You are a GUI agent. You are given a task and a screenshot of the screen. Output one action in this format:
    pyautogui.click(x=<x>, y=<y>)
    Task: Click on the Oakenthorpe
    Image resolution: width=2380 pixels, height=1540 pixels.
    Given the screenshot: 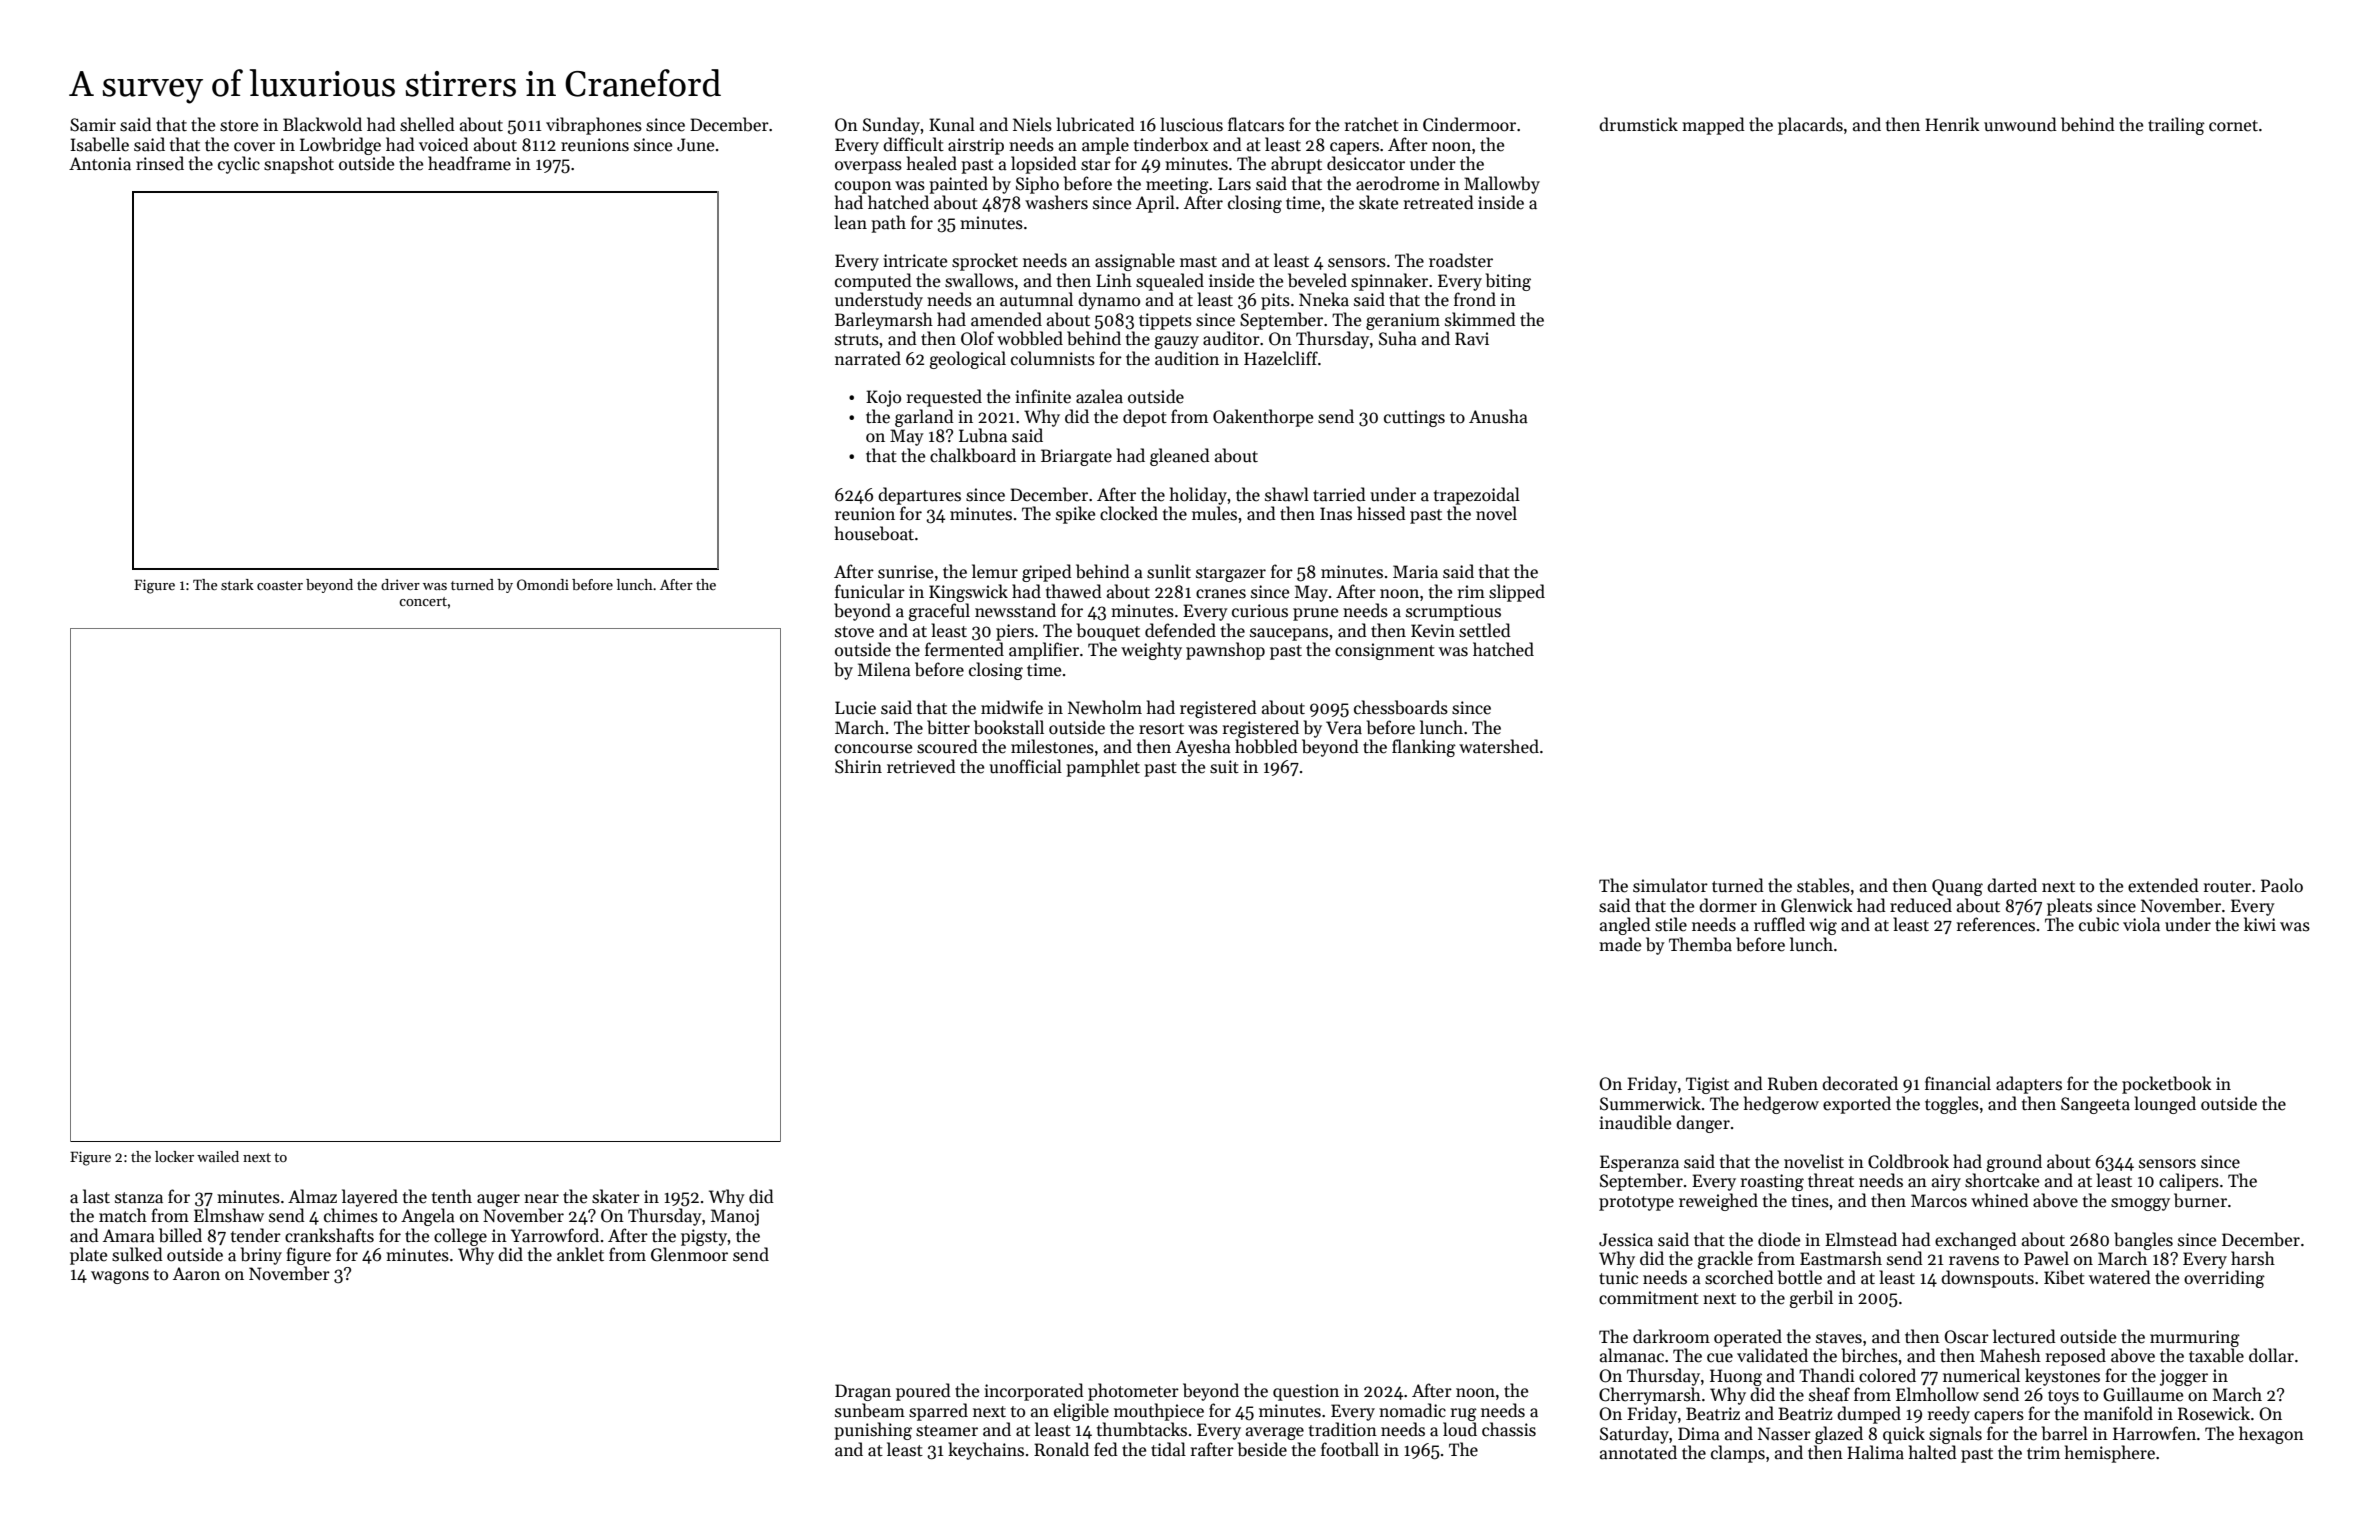 What is the action you would take?
    pyautogui.click(x=1263, y=418)
